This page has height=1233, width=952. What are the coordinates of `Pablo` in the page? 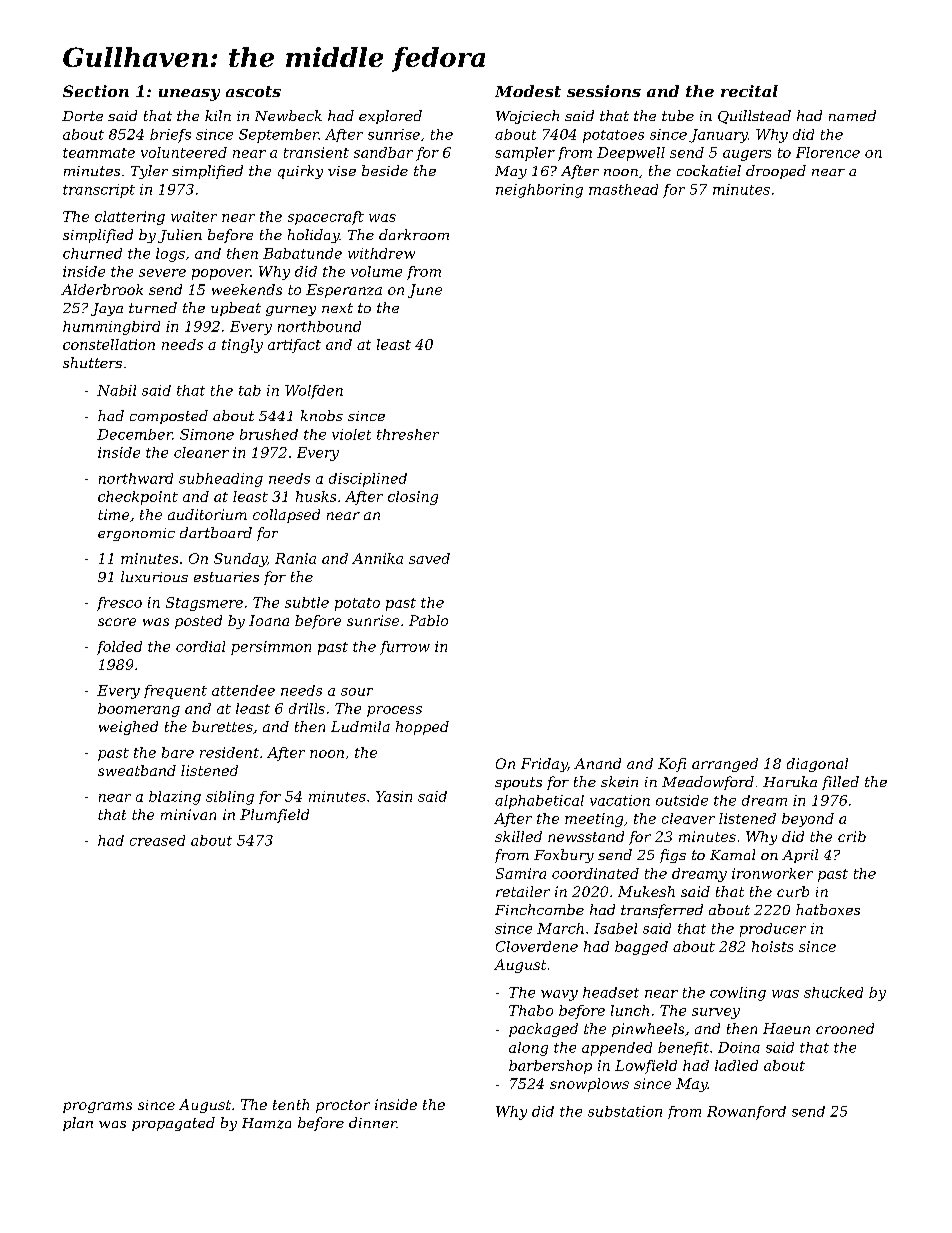 It's located at (428, 620).
